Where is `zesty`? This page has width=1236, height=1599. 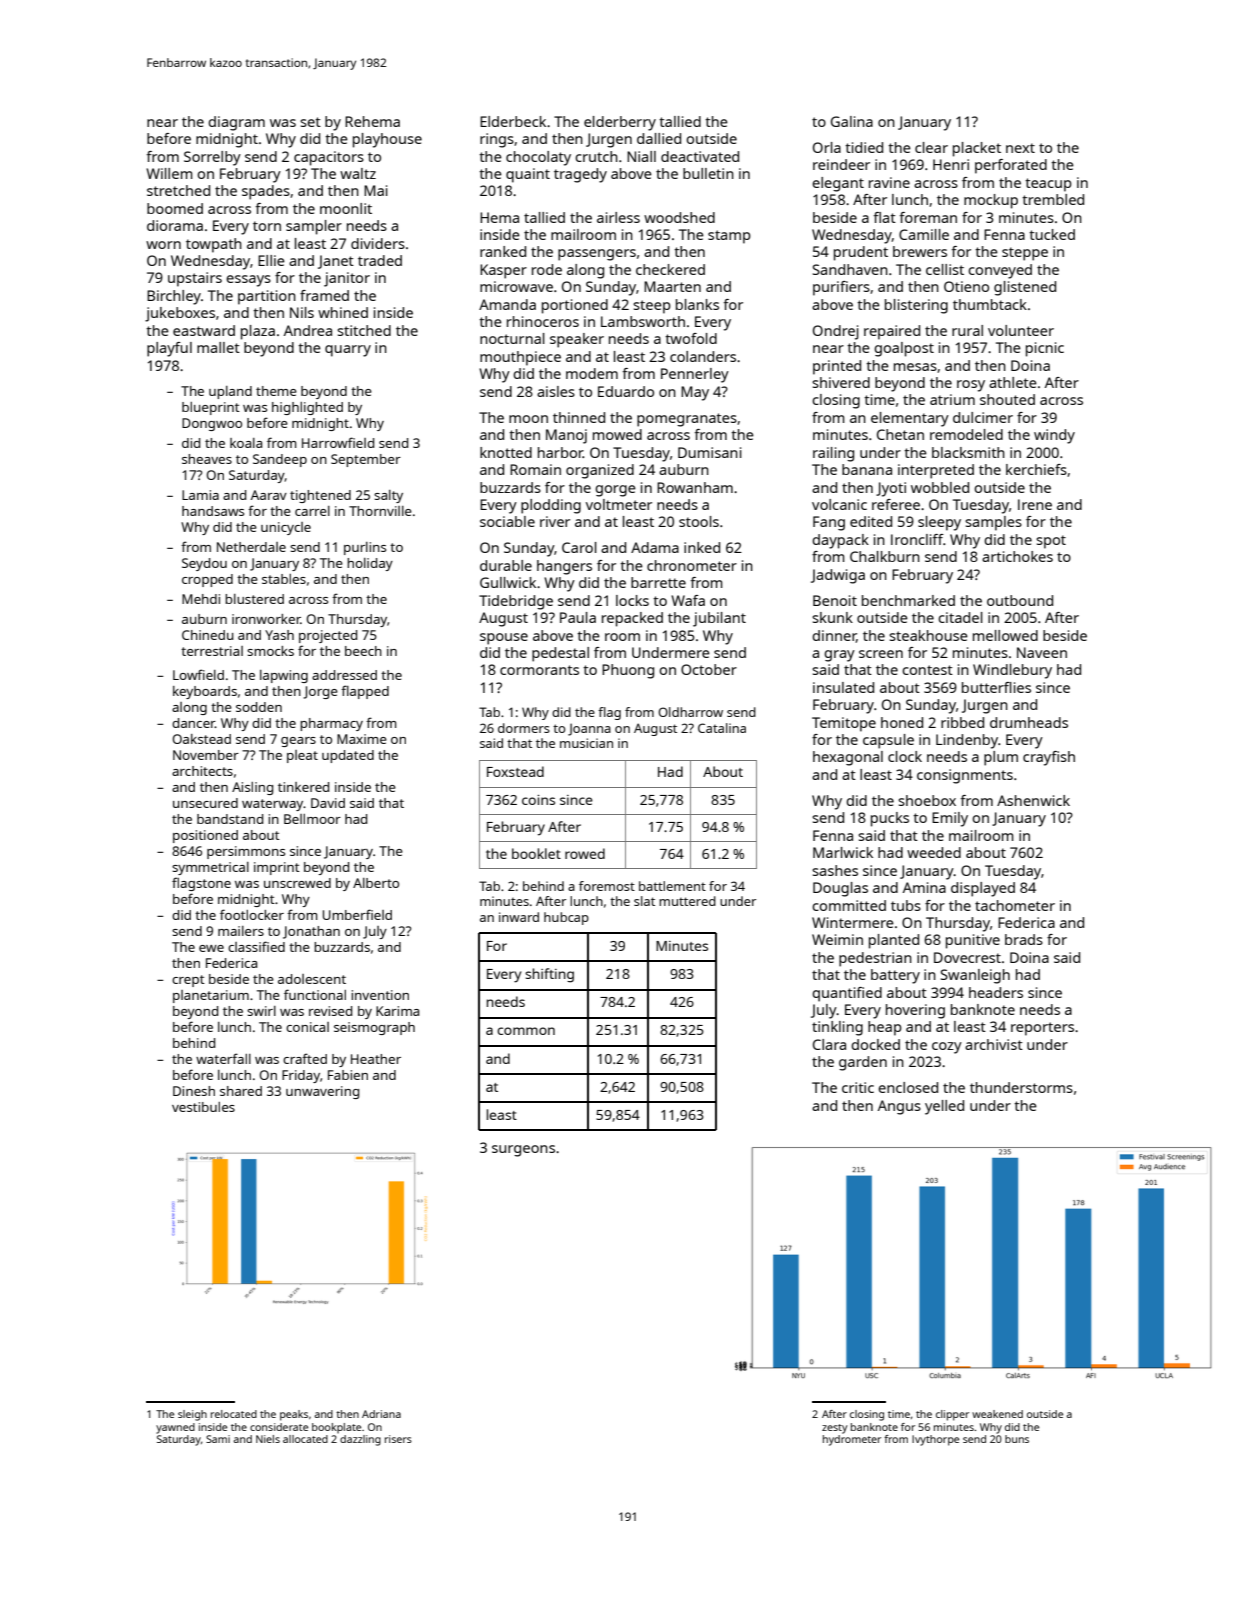 zesty is located at coordinates (835, 1429).
